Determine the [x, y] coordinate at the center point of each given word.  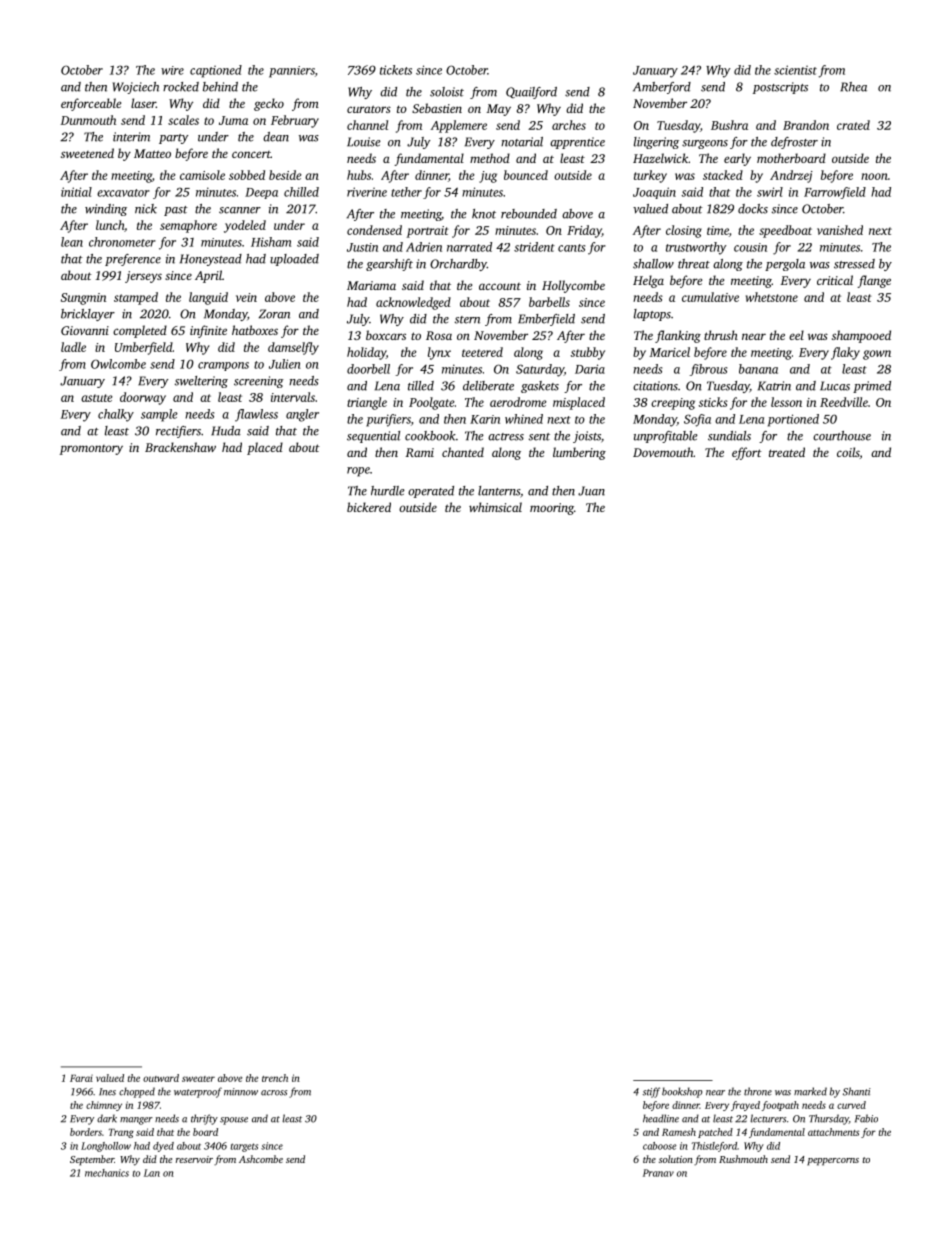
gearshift [389, 265]
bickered [369, 507]
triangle [367, 403]
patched [715, 1133]
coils [848, 452]
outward [161, 1078]
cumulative [710, 297]
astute [96, 398]
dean [276, 137]
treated [787, 452]
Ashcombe [261, 1159]
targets [244, 1147]
